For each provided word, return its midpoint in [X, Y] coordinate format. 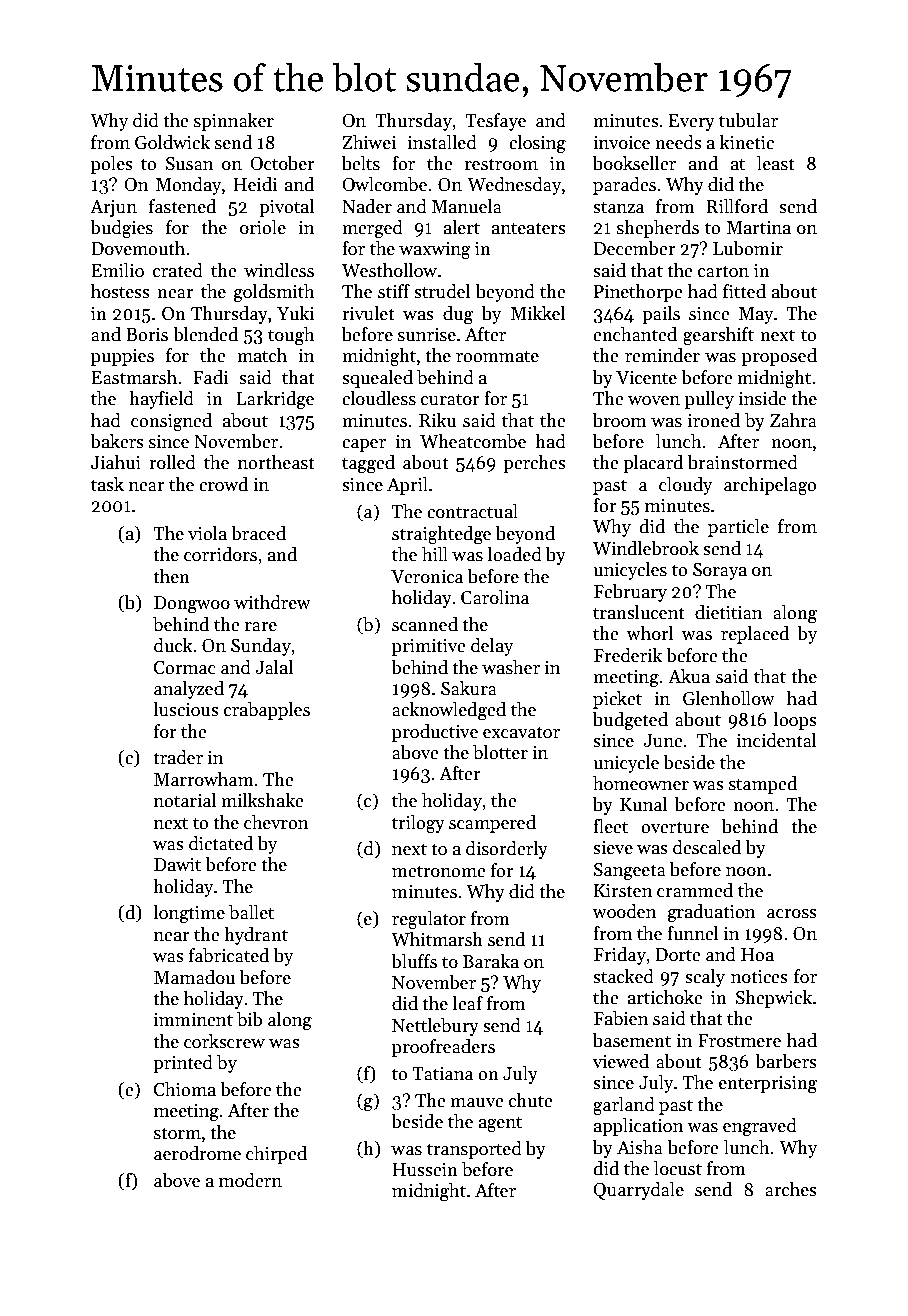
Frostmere [739, 1041]
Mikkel [538, 313]
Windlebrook [646, 548]
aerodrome [197, 1153]
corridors [220, 554]
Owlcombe [385, 184]
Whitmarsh [437, 939]
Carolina [495, 597]
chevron [276, 822]
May [756, 315]
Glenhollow [729, 698]
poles [112, 165]
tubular [748, 120]
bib [249, 1019]
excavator [521, 732]
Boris [147, 335]
